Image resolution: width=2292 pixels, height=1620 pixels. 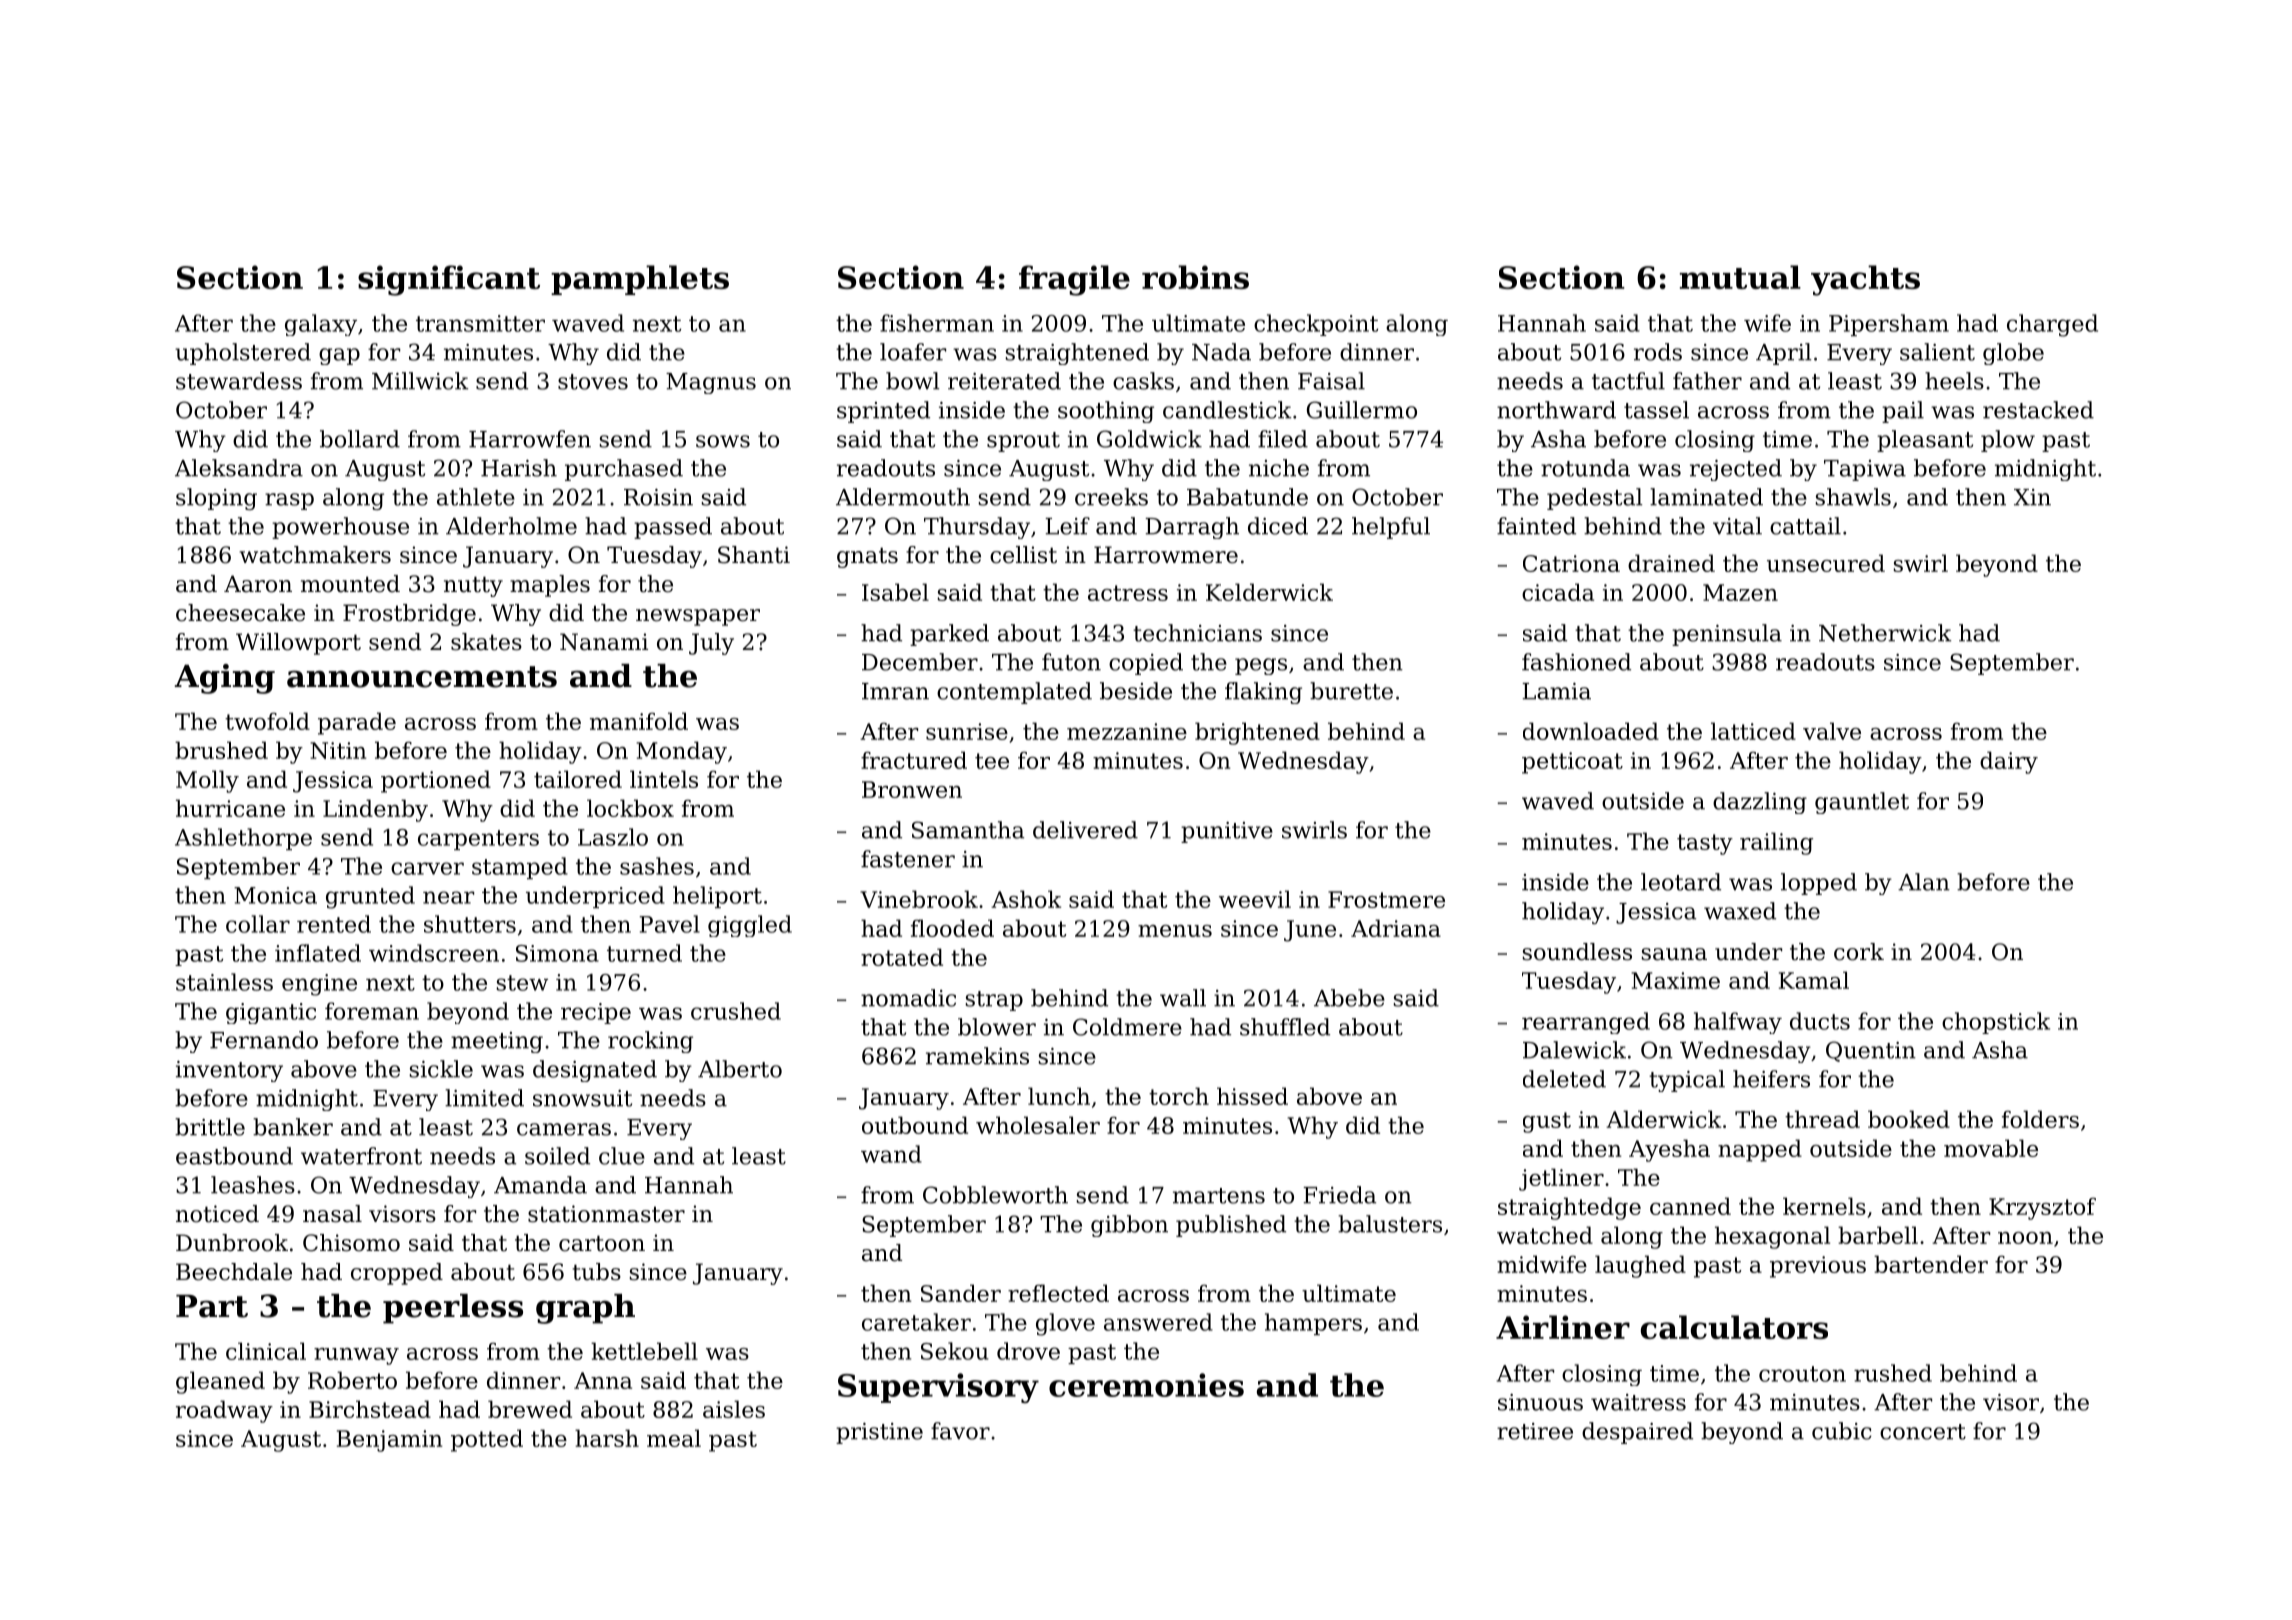 I want to click on Amanda, so click(x=540, y=1185).
